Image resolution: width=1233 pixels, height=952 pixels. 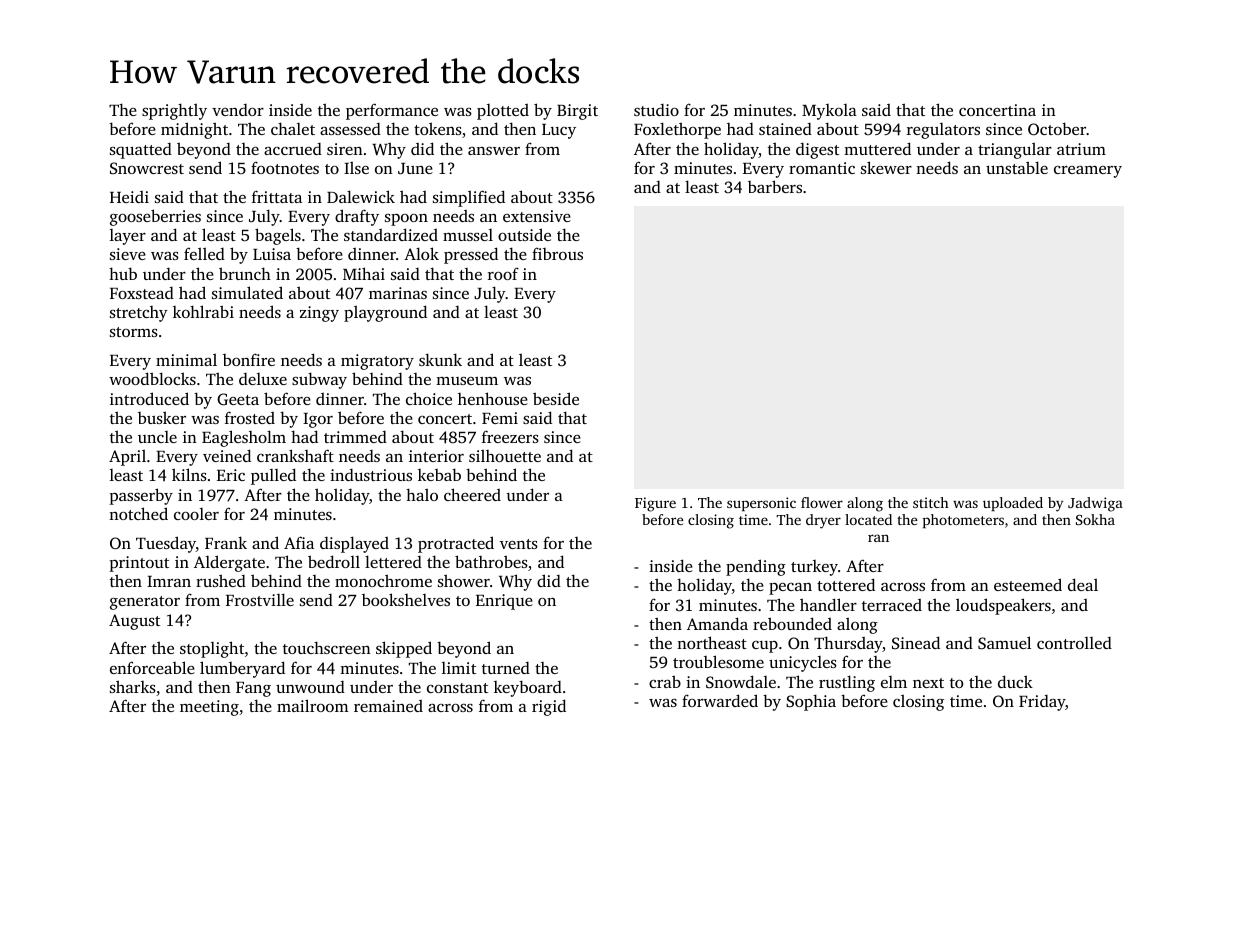 What do you see at coordinates (371, 475) in the screenshot?
I see `industrious` at bounding box center [371, 475].
